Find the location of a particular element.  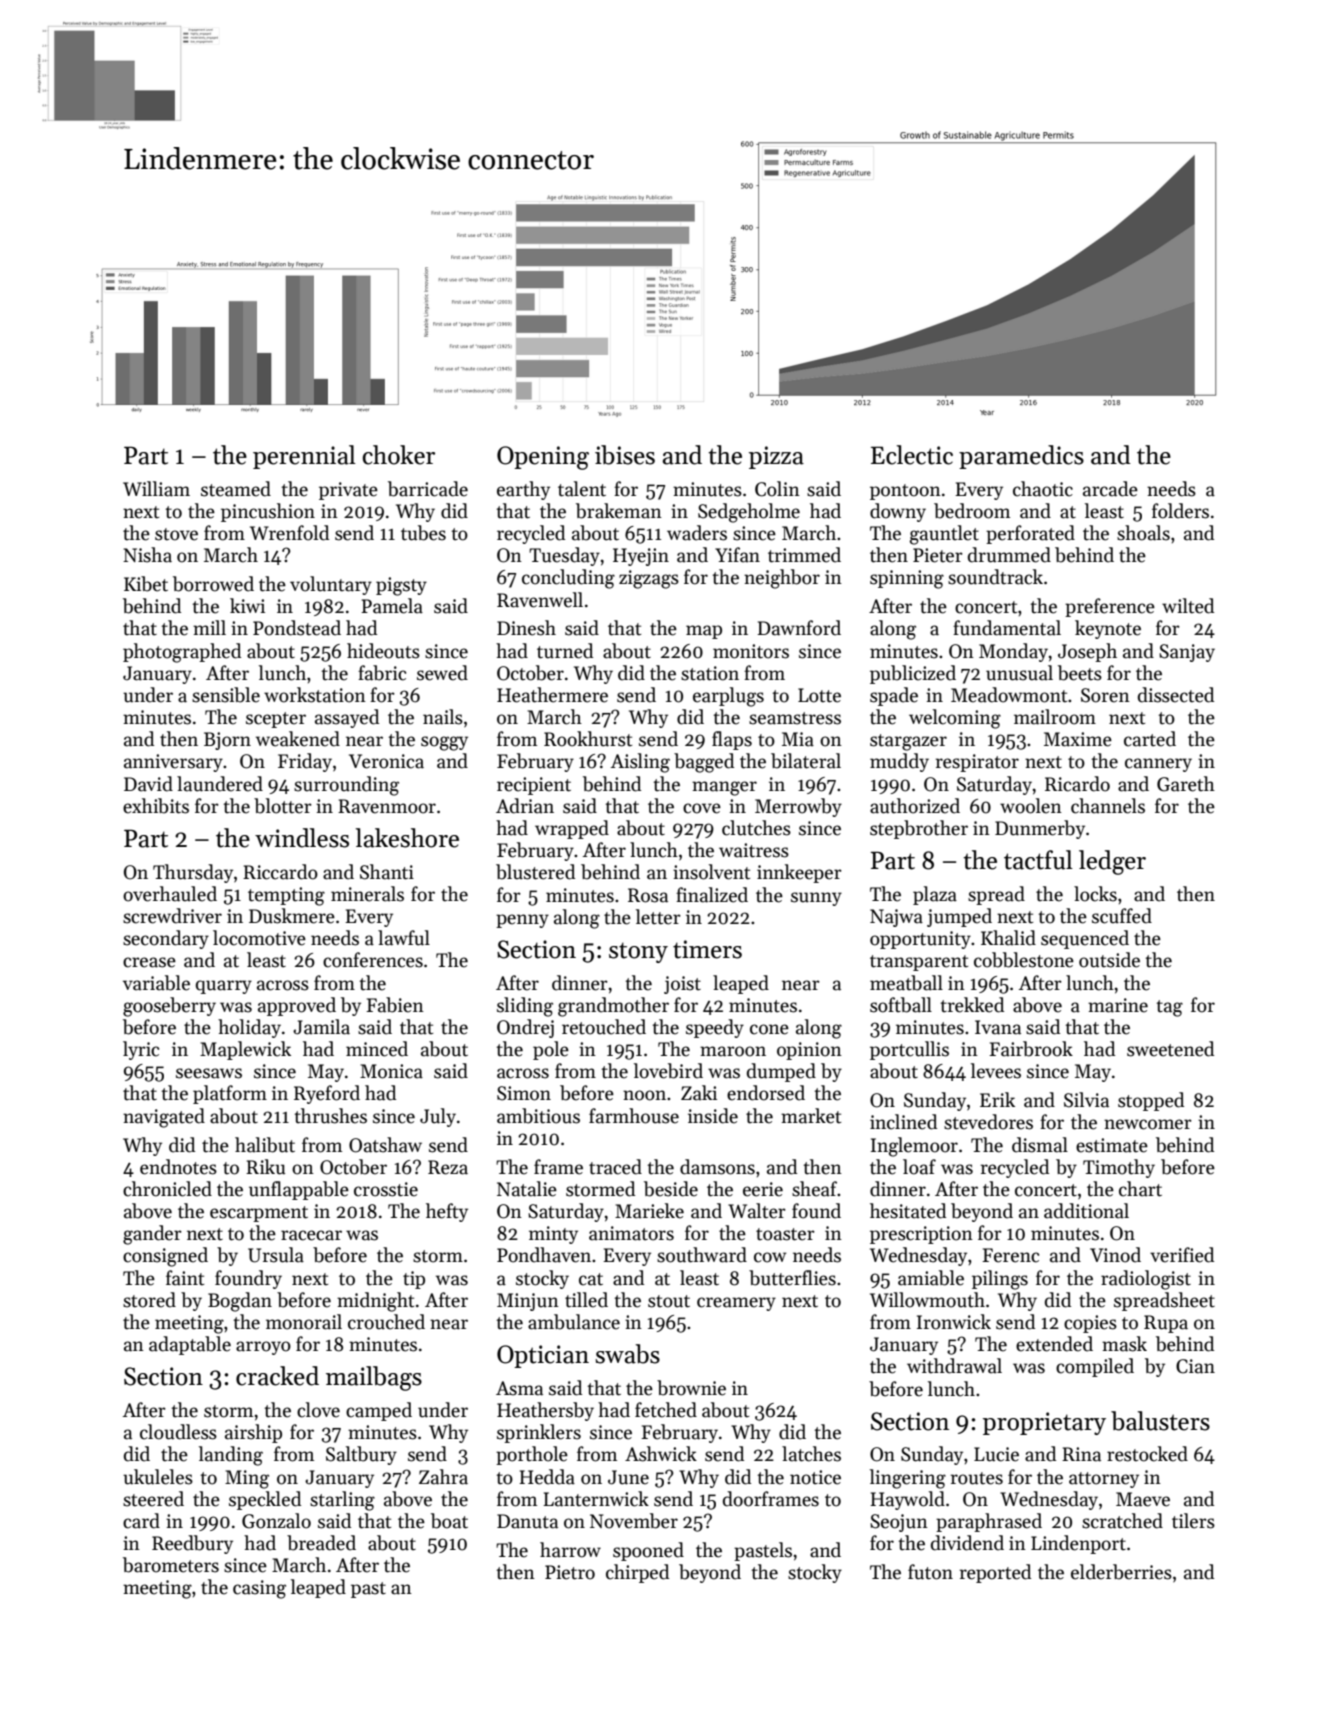

dissected is located at coordinates (1176, 695).
